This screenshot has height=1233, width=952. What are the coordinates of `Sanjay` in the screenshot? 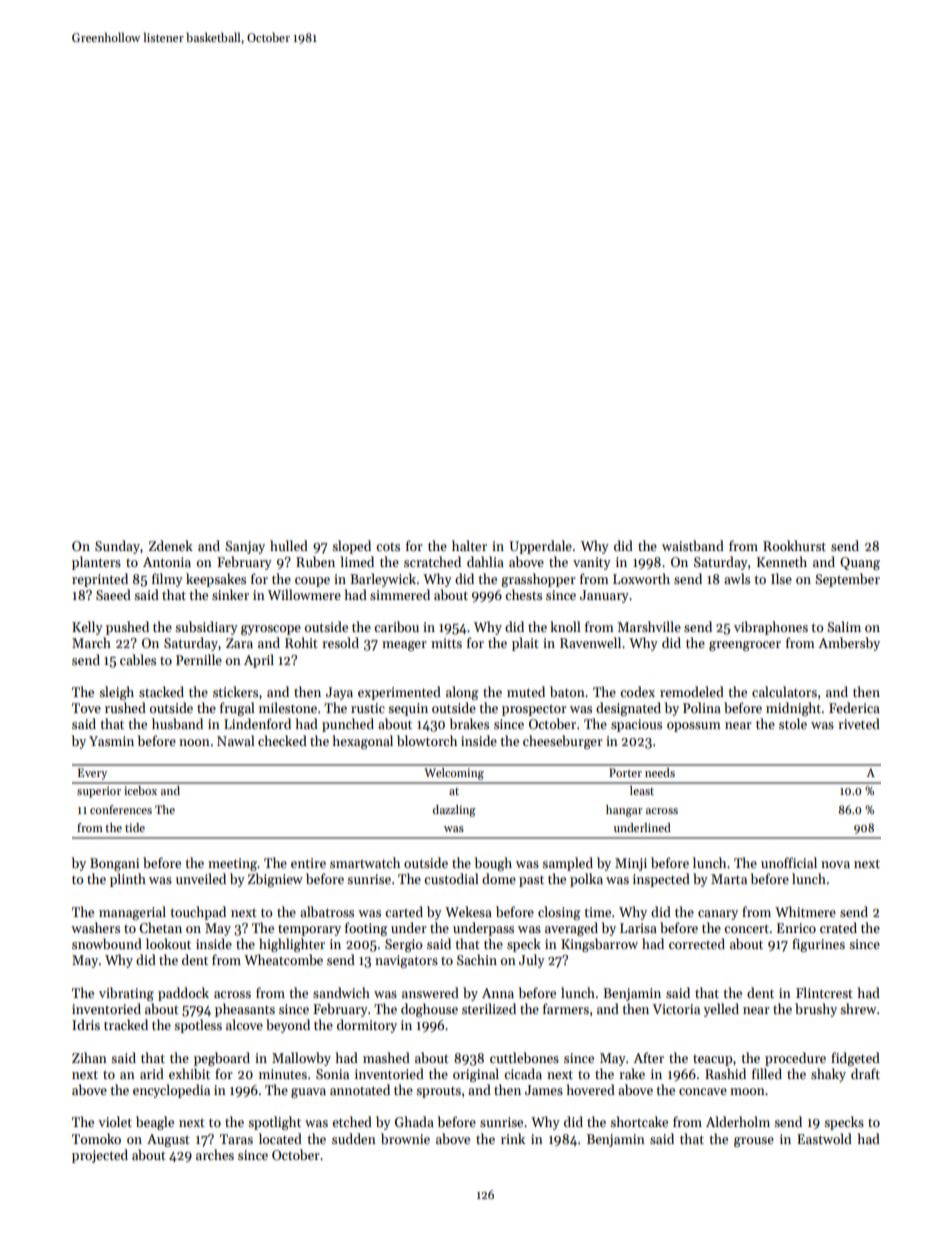 It's located at (245, 547).
